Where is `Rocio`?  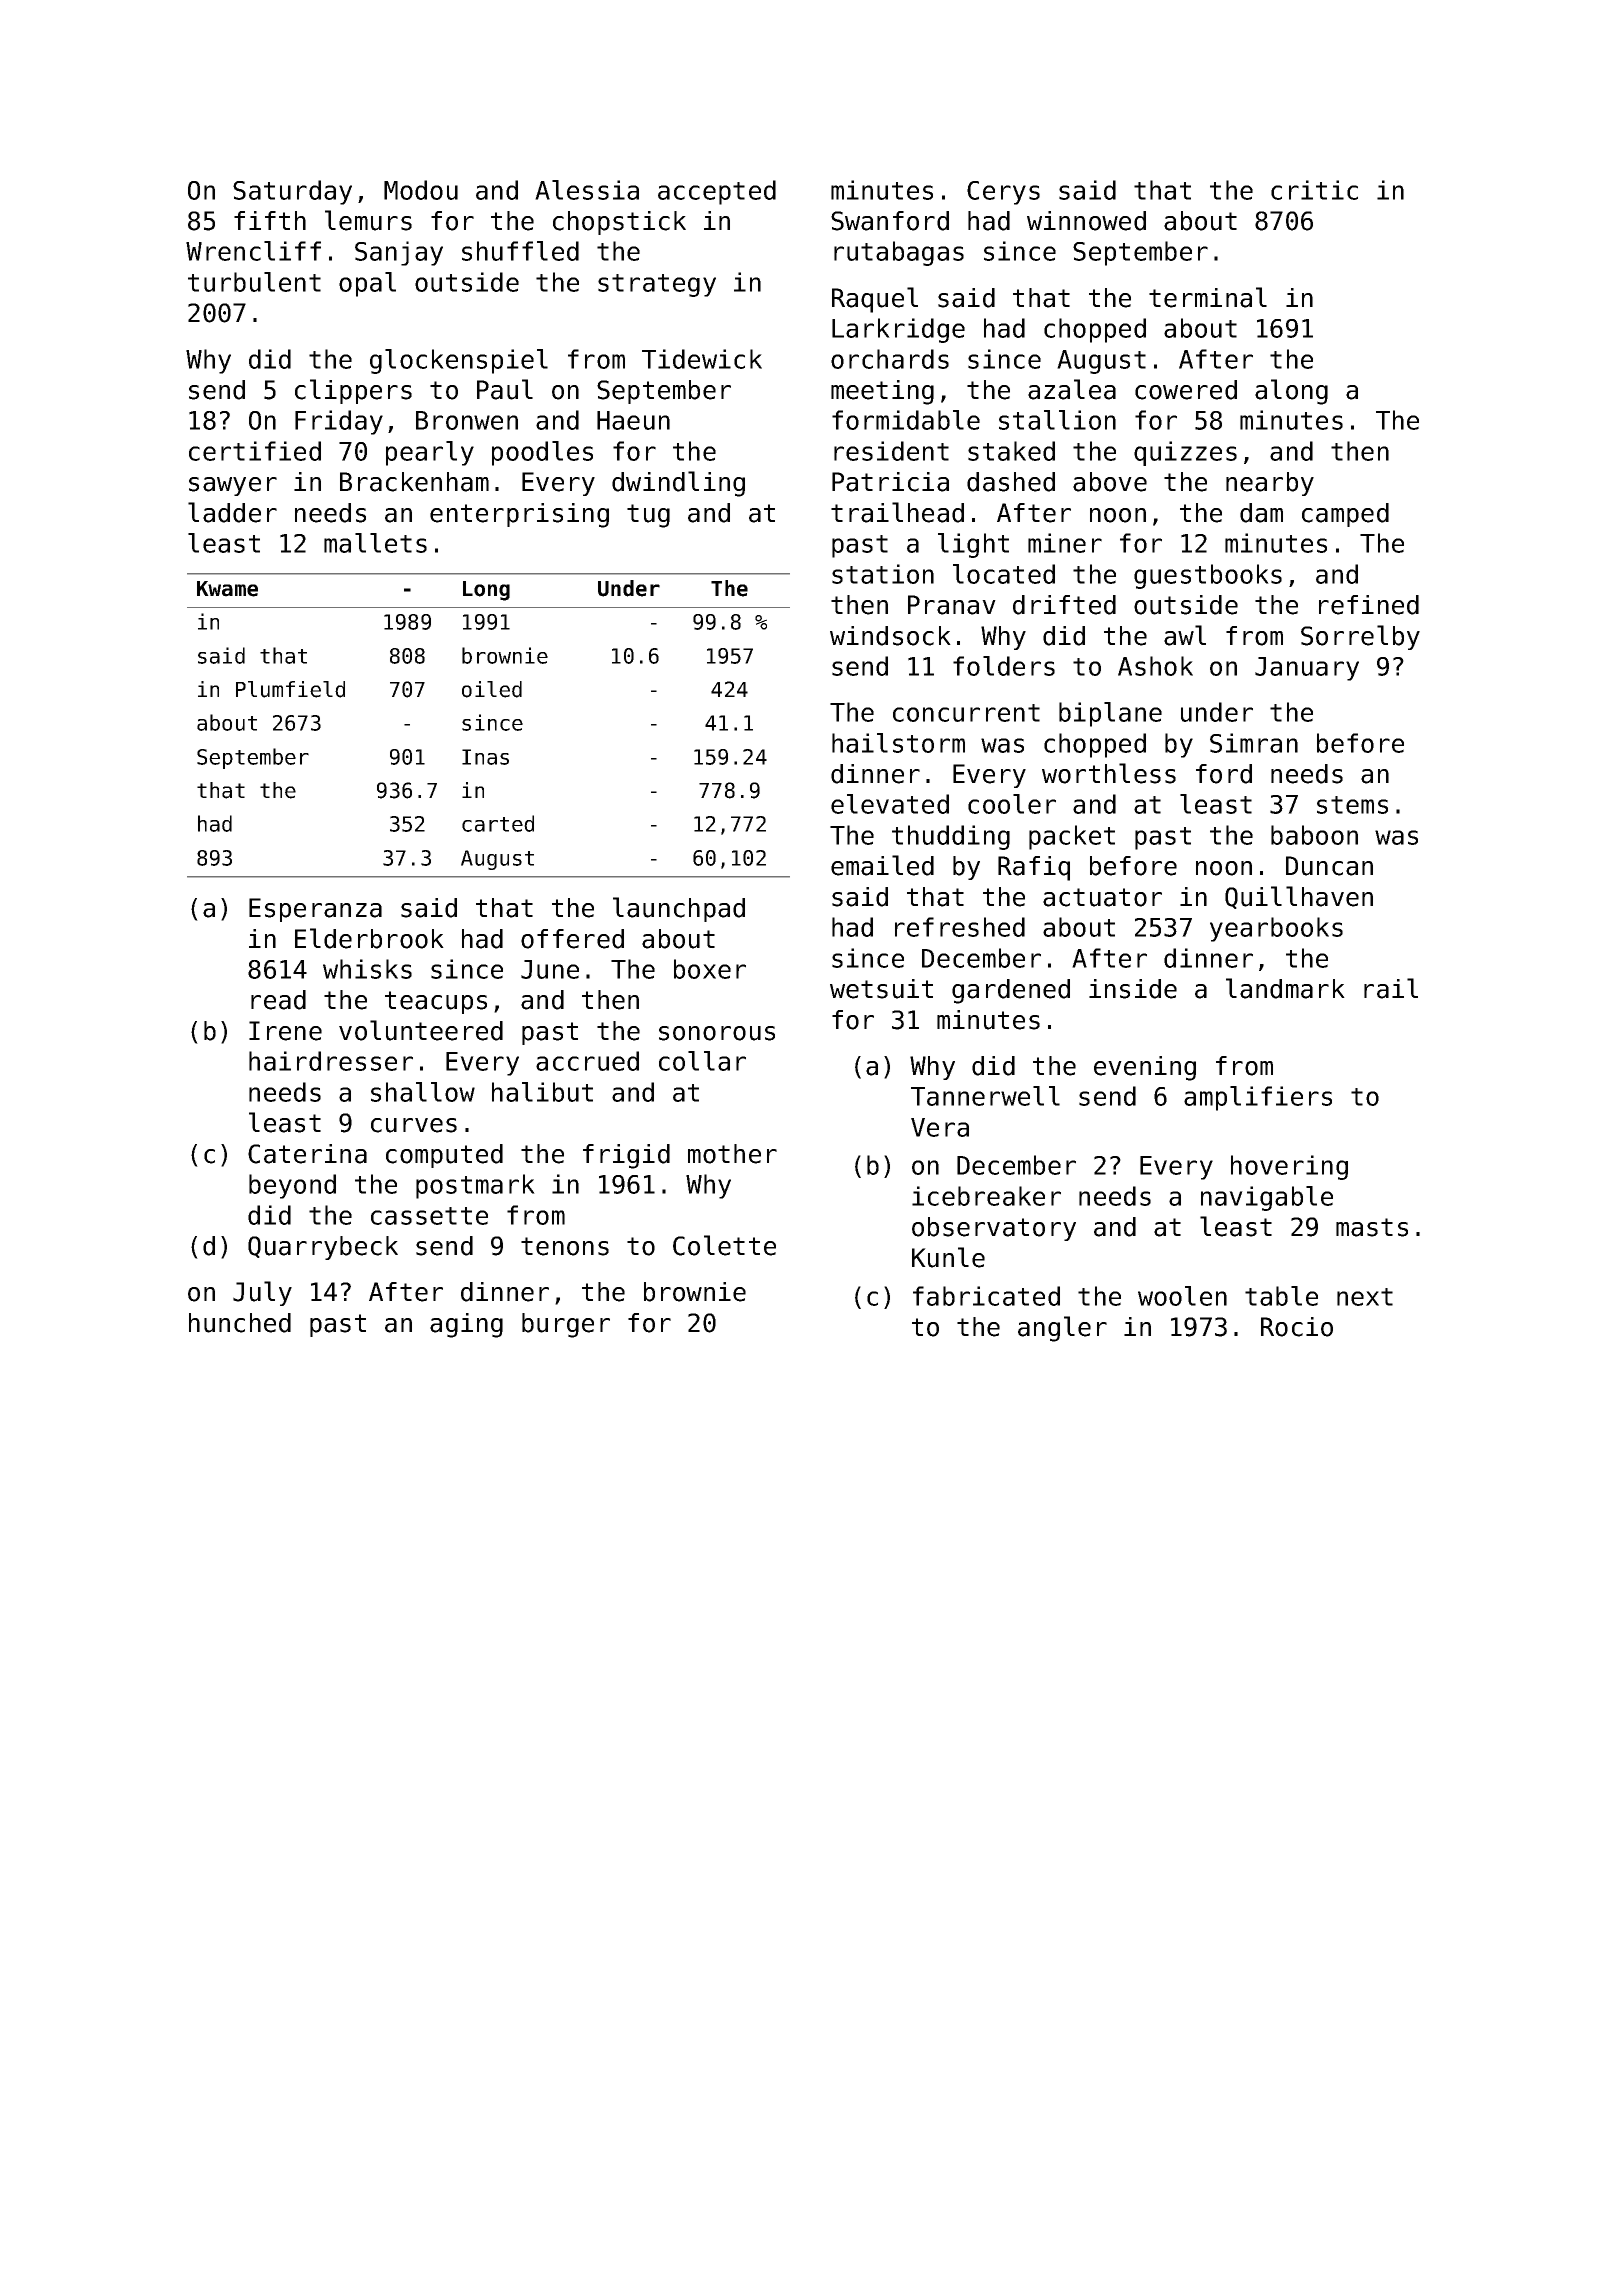 Rocio is located at coordinates (1297, 1327).
